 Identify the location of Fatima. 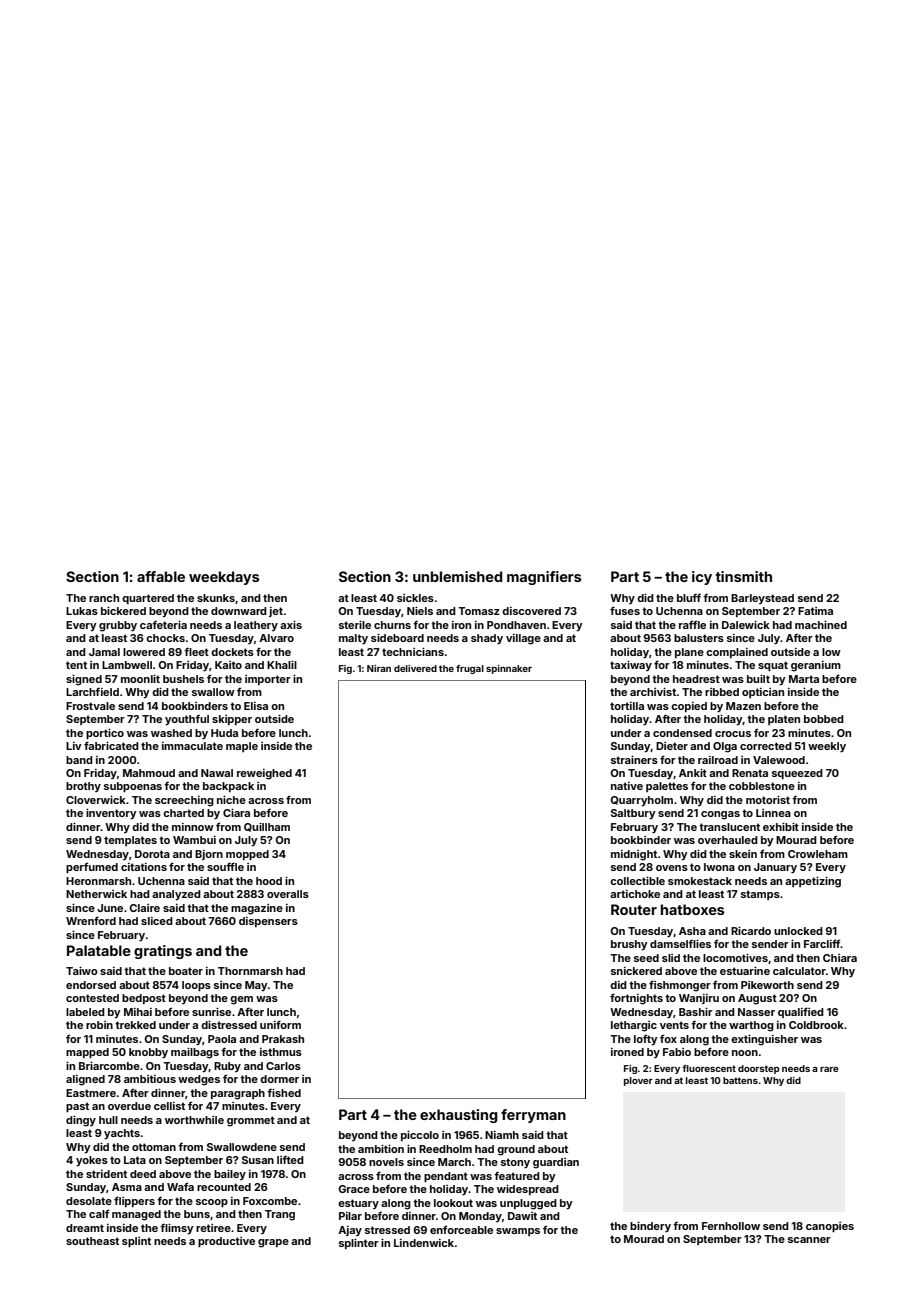
(815, 611).
